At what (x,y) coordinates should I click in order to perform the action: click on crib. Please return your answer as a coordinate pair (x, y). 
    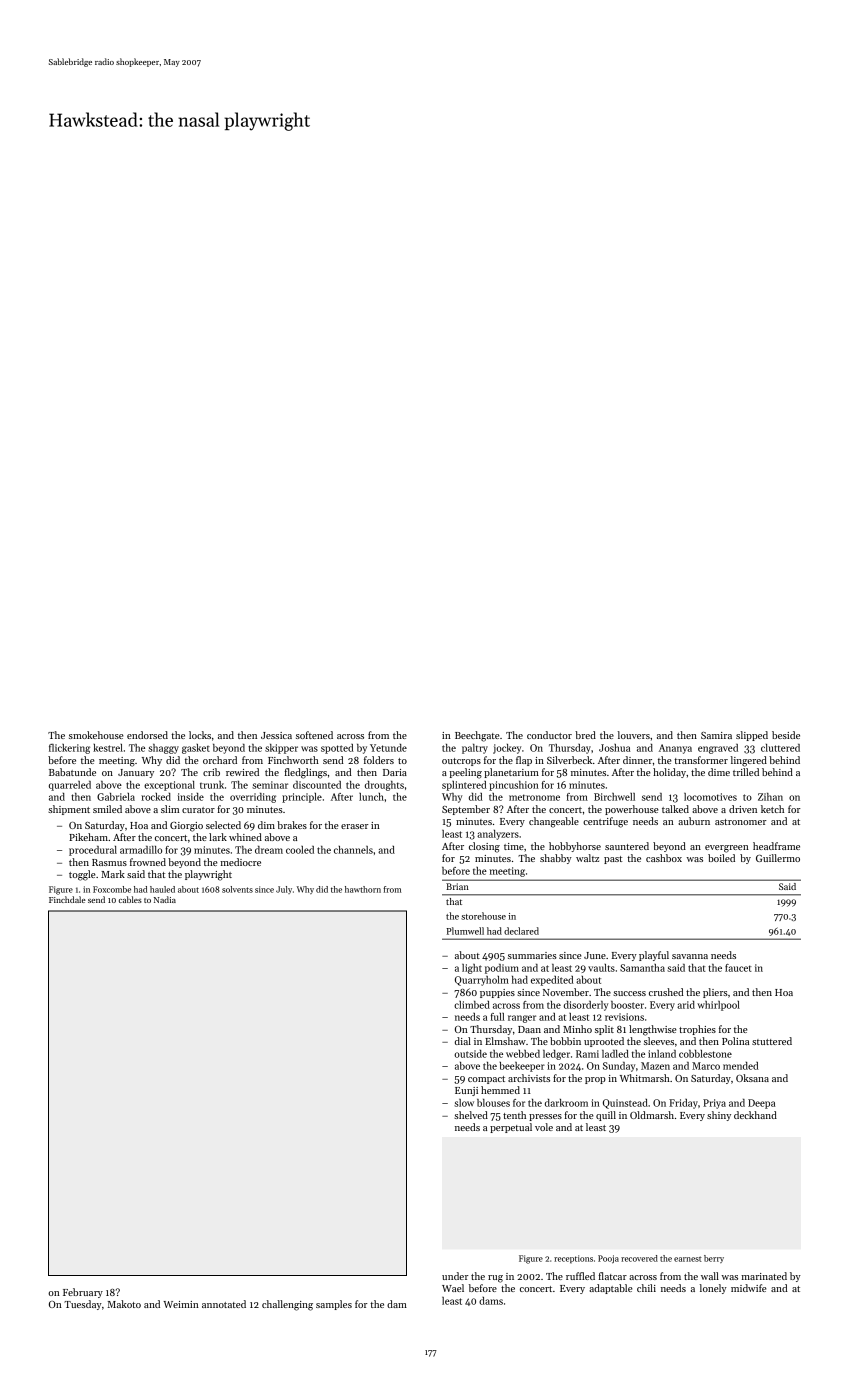
    Looking at the image, I should click on (211, 772).
